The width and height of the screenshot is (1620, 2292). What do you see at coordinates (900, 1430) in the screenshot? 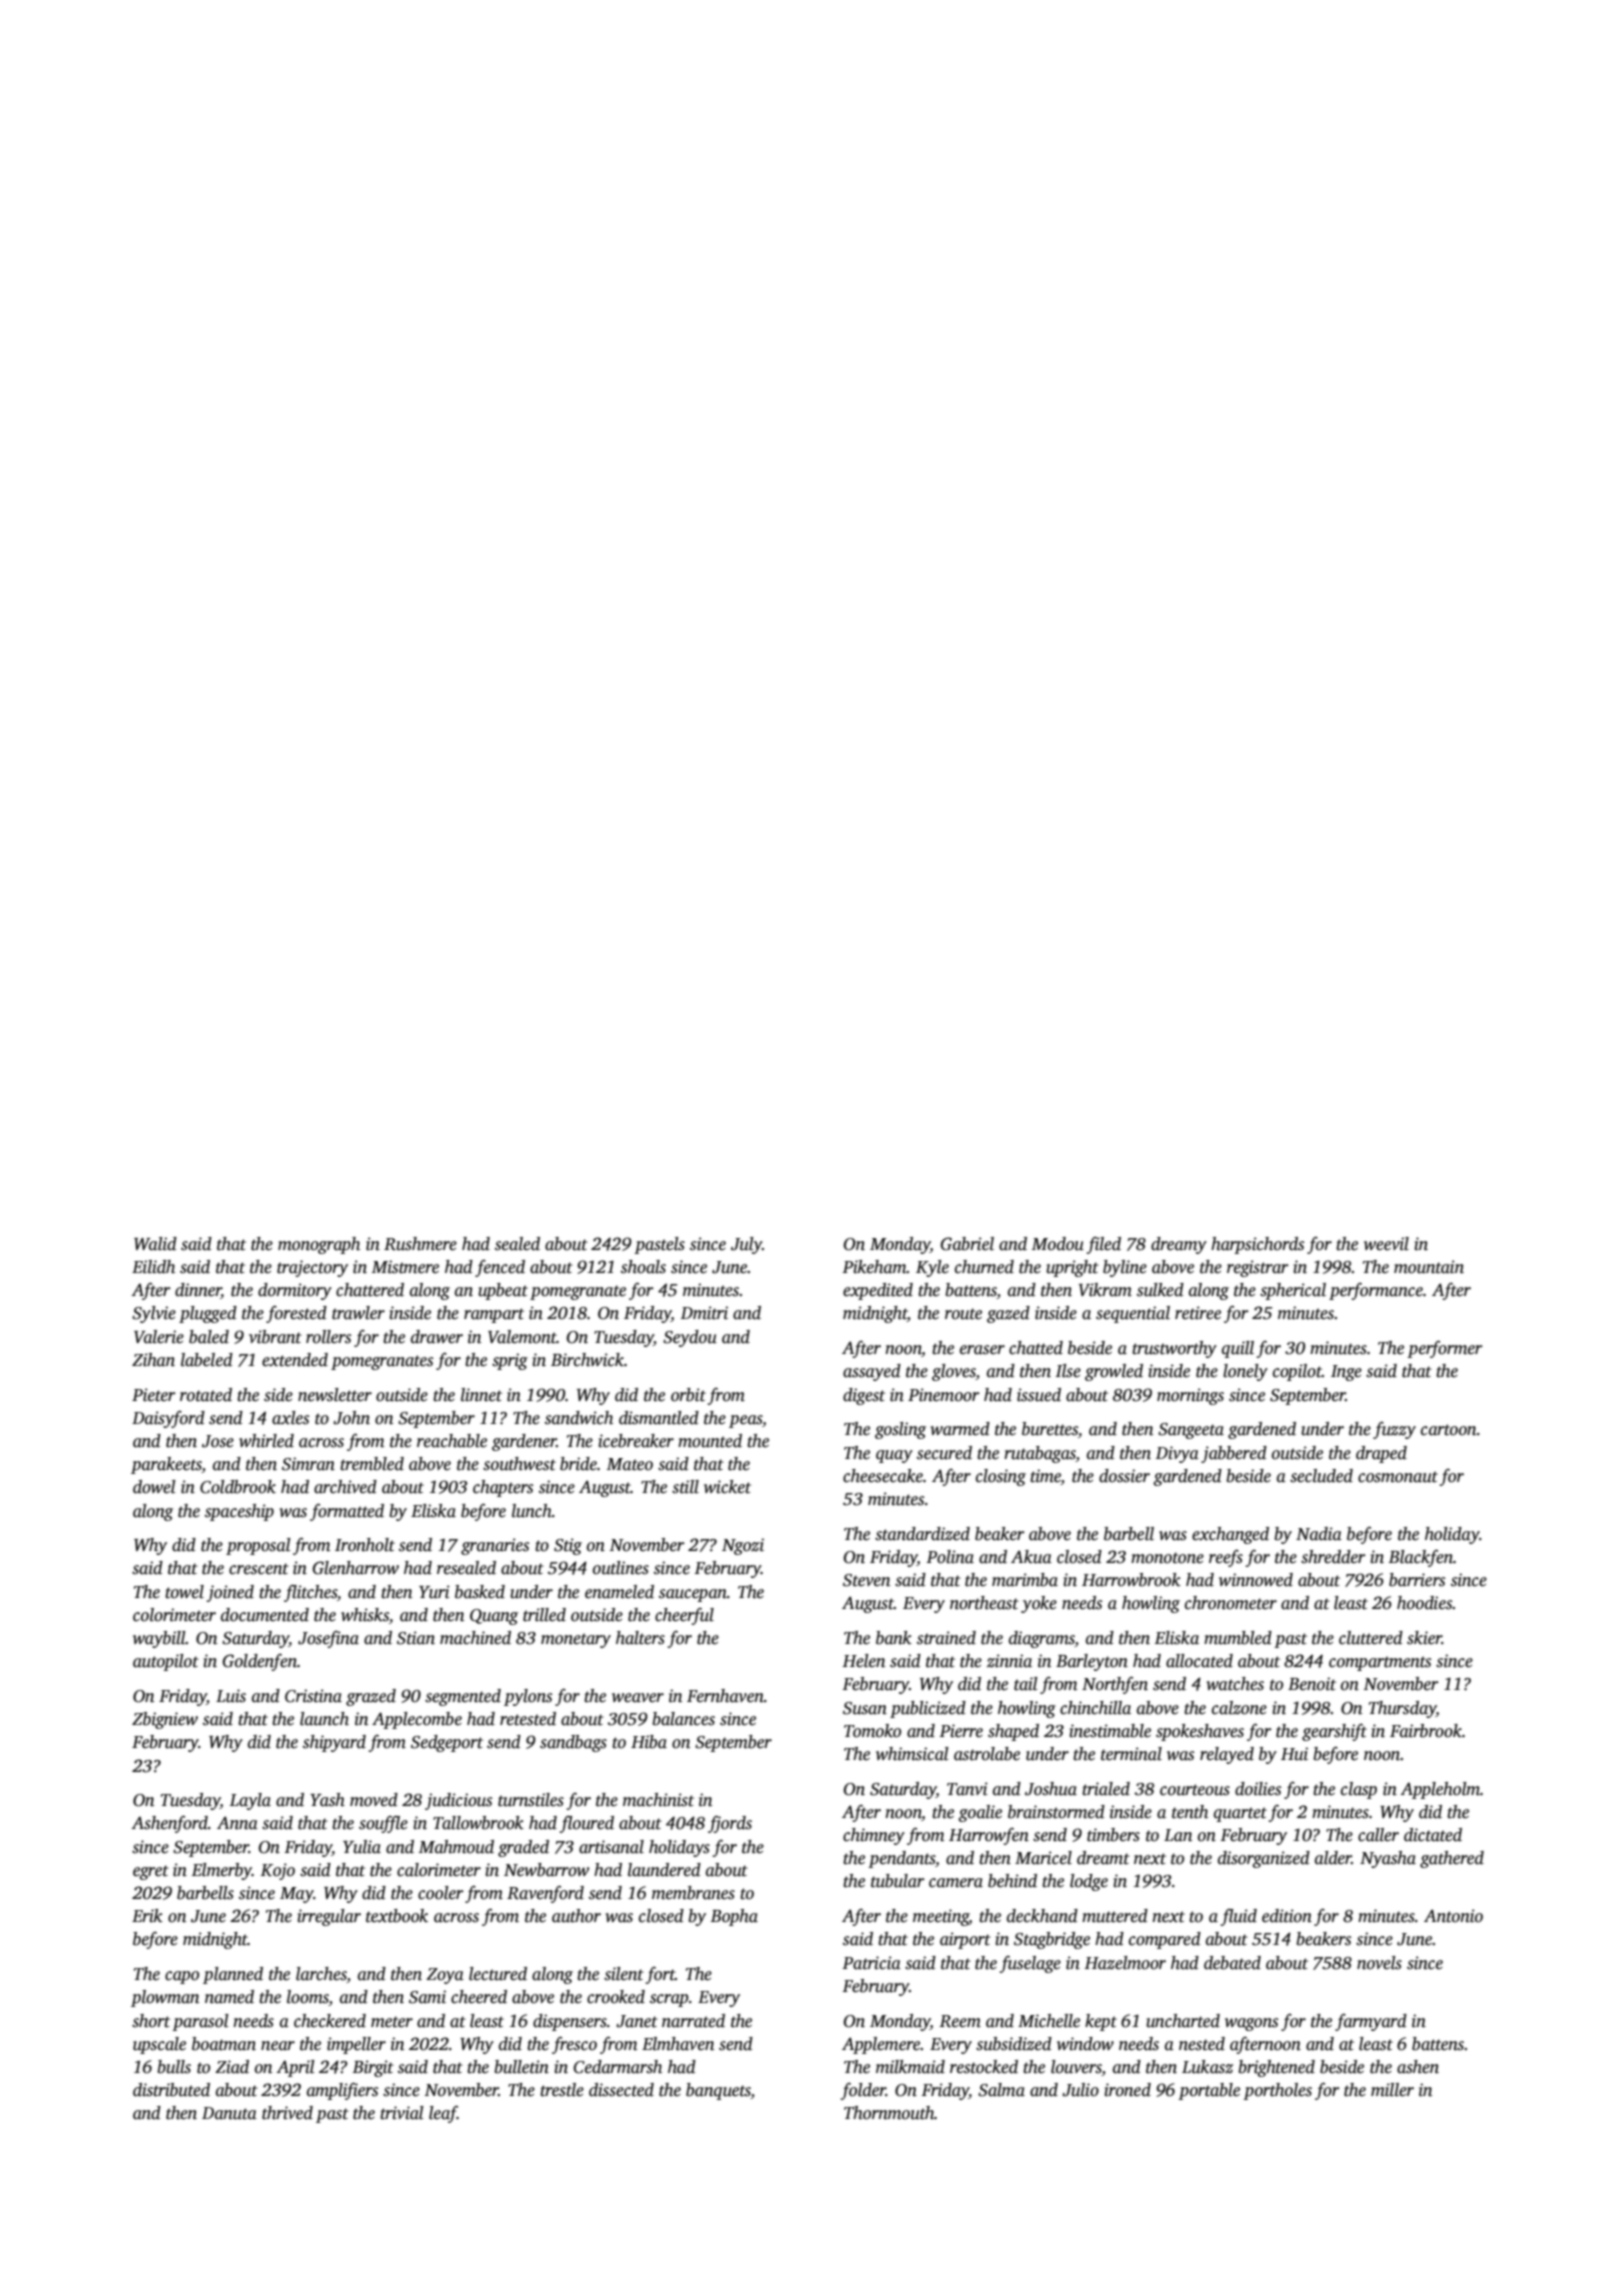
I see `gosling` at bounding box center [900, 1430].
